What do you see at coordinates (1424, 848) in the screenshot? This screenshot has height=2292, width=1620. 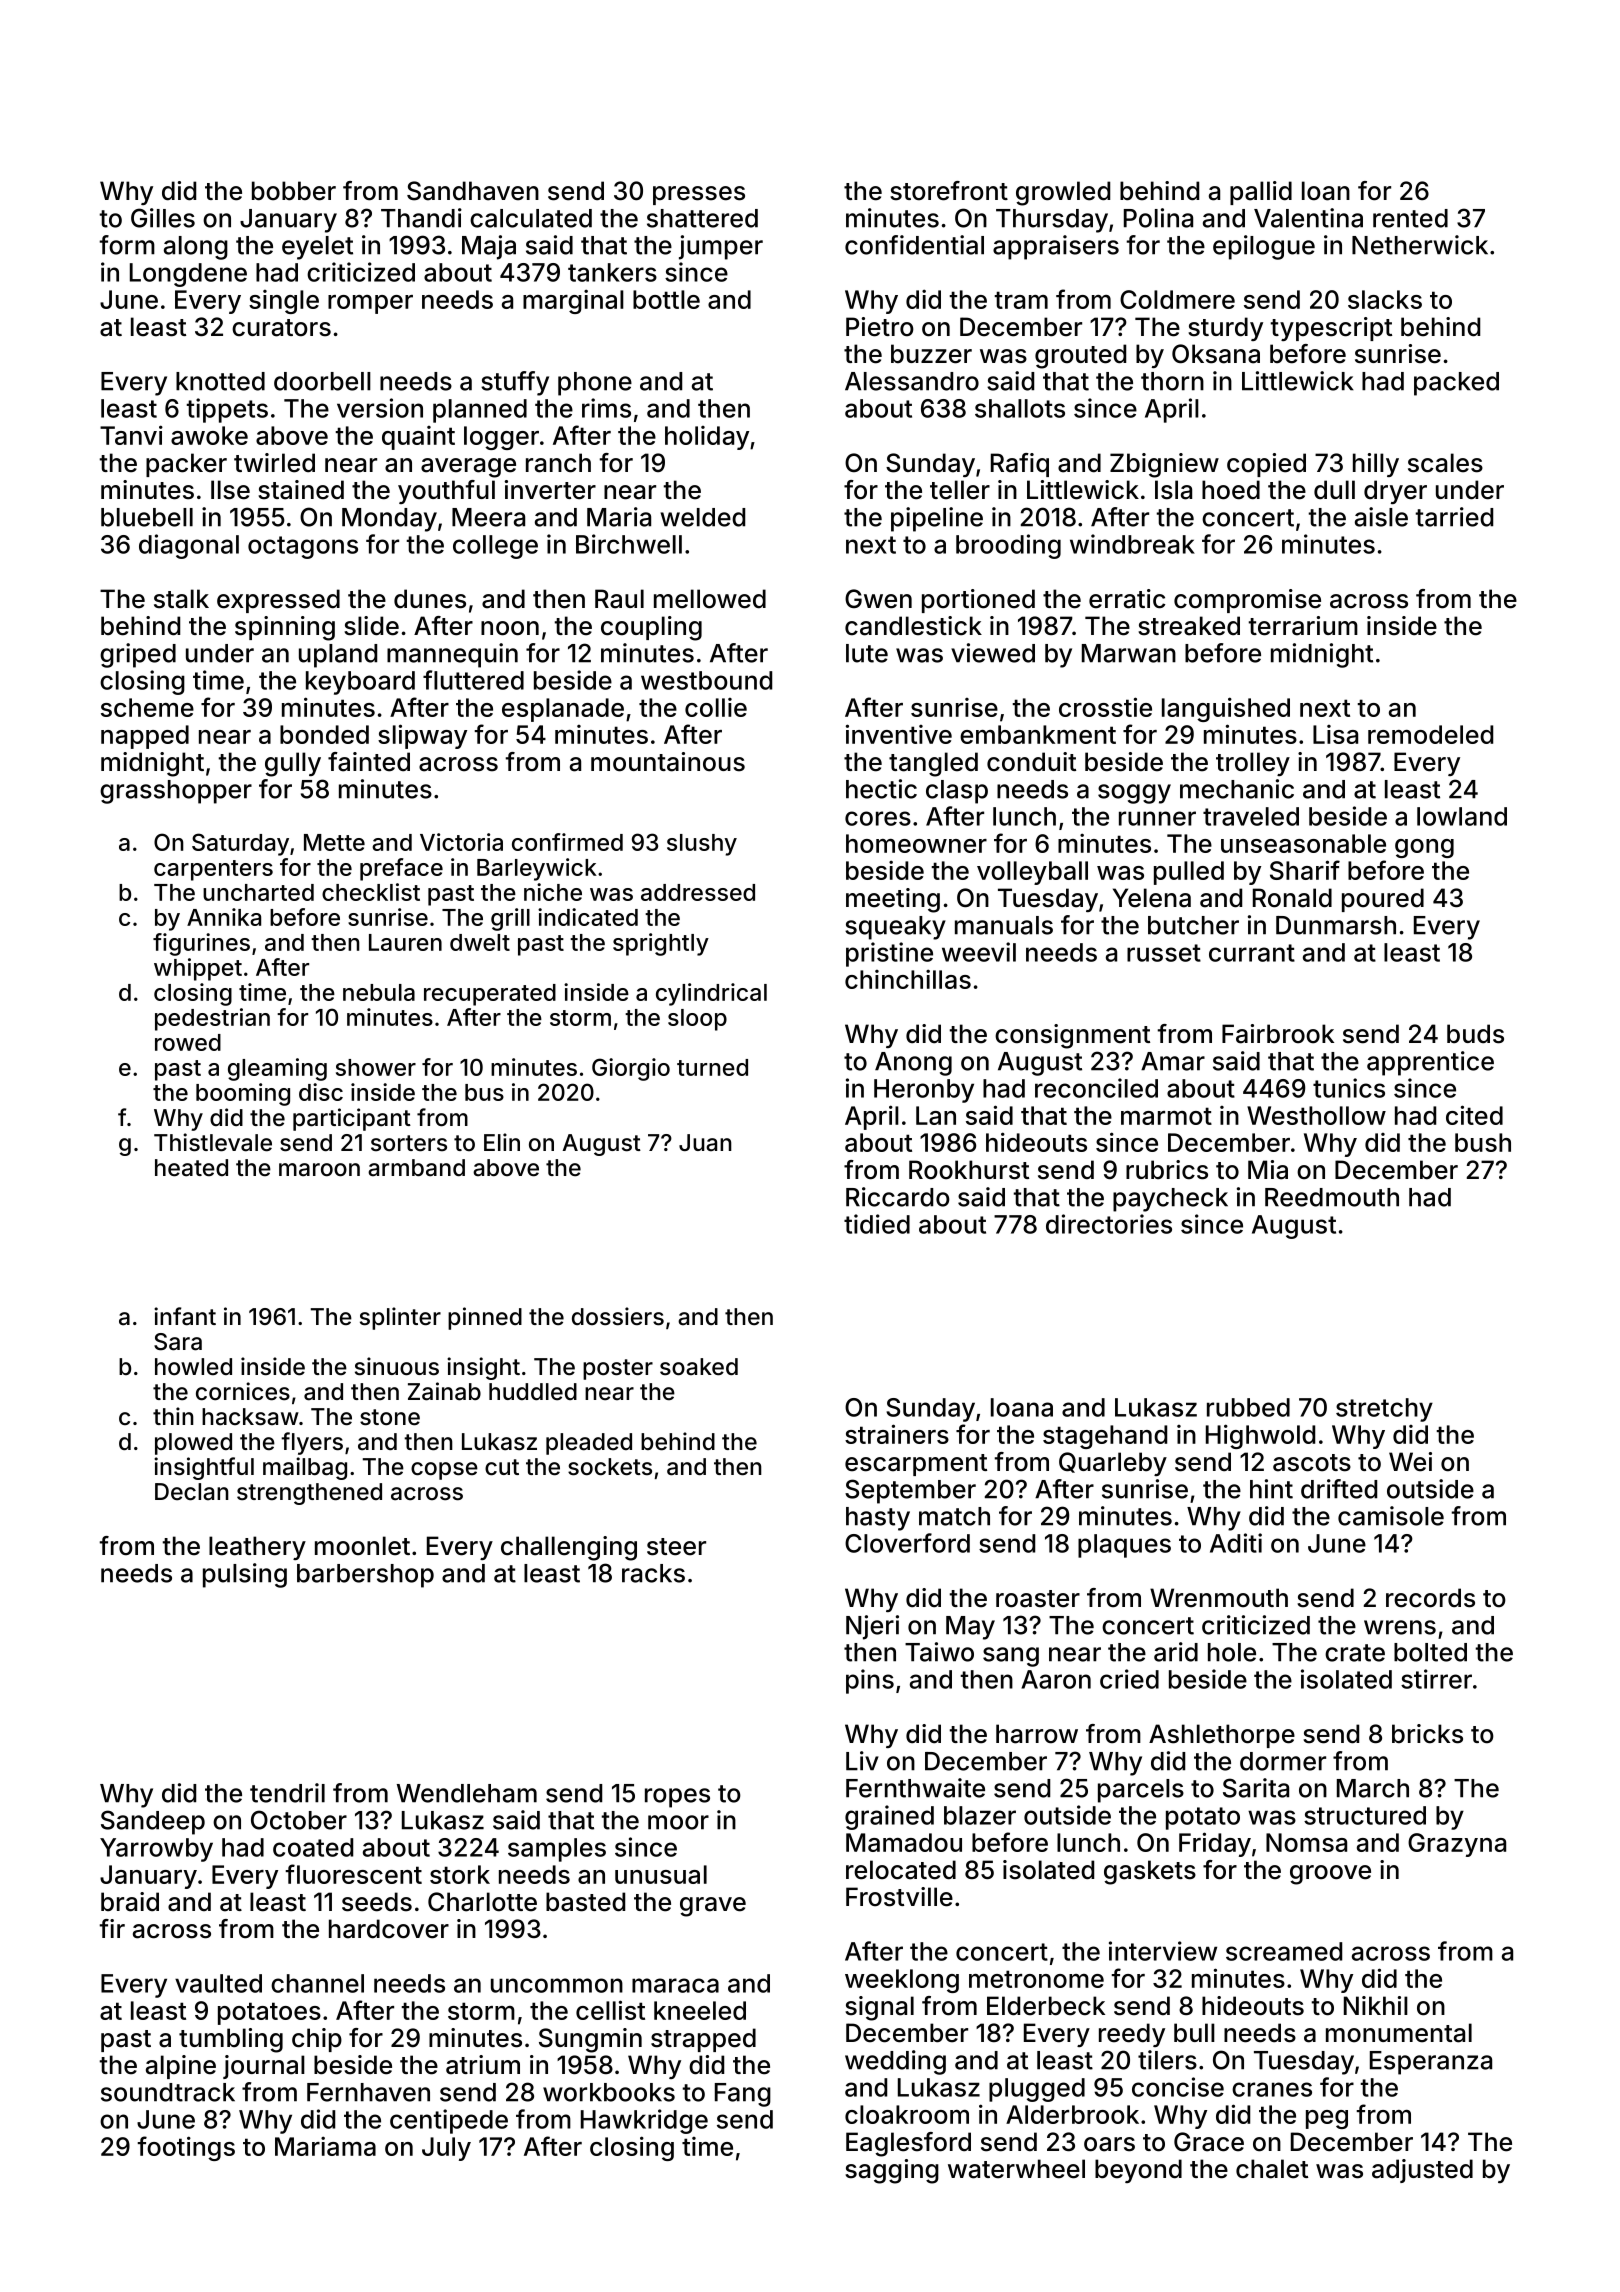 I see `gong` at bounding box center [1424, 848].
